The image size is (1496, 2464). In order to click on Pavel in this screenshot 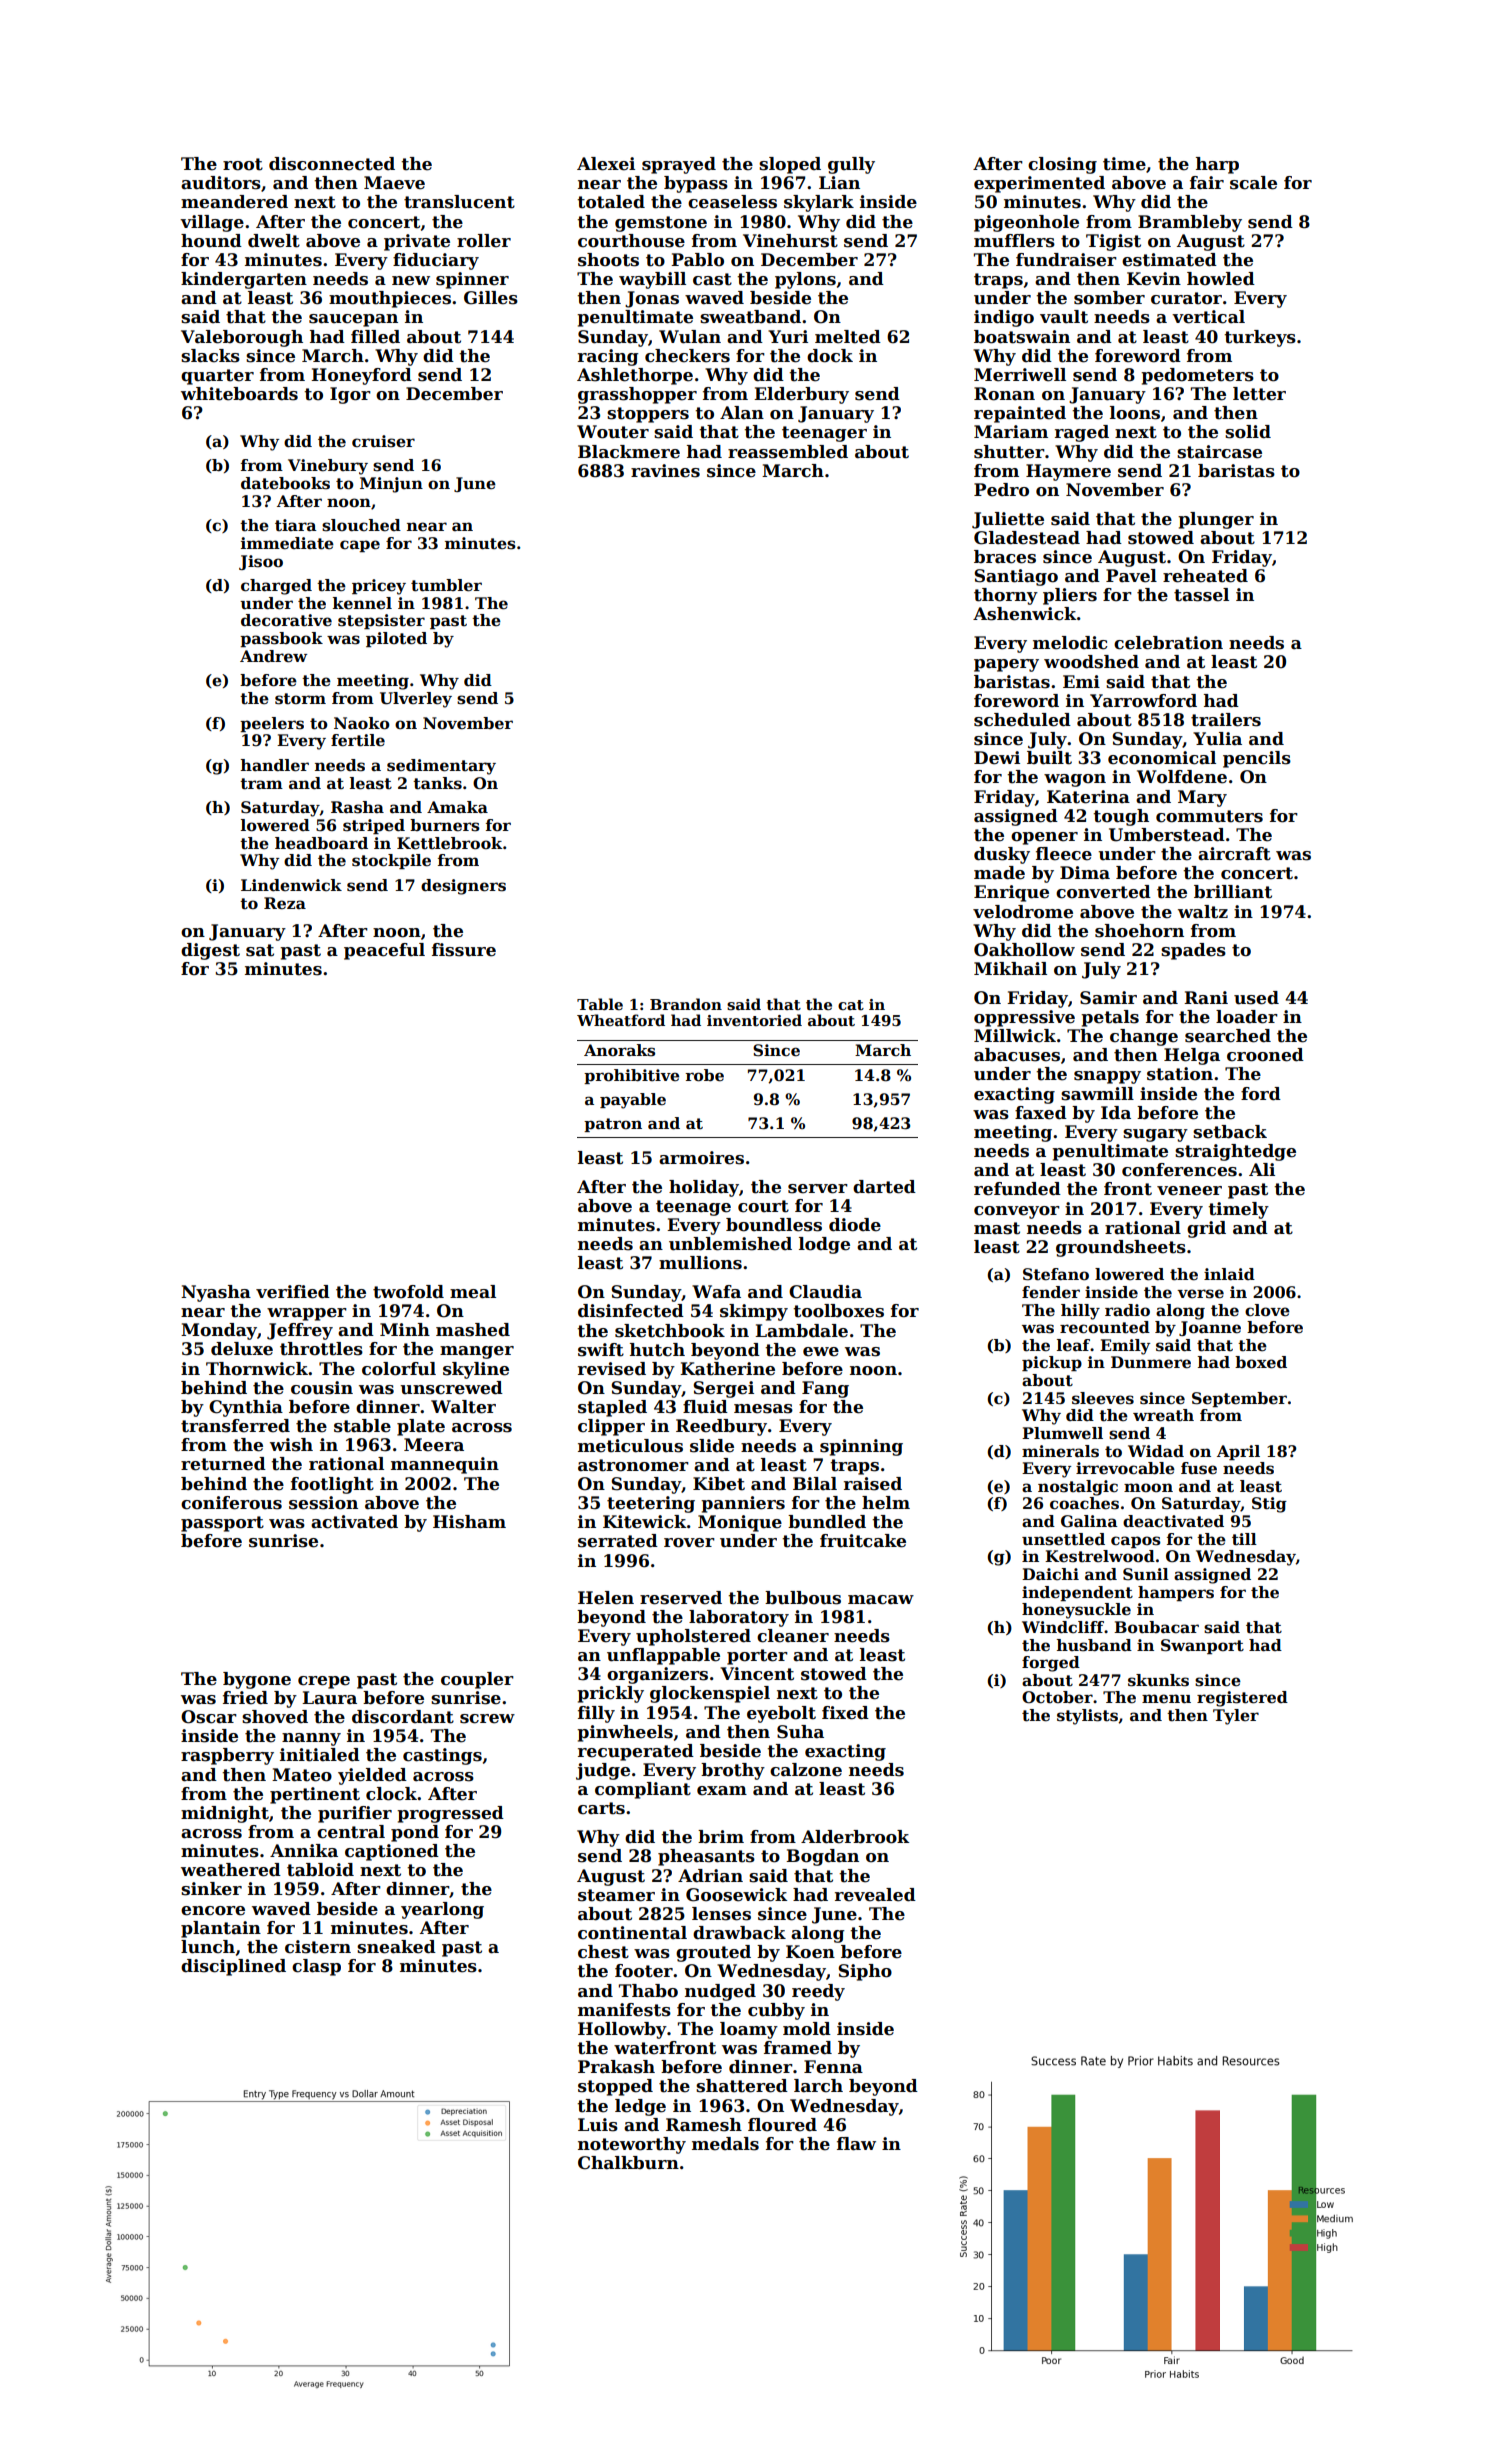, I will do `click(1131, 576)`.
